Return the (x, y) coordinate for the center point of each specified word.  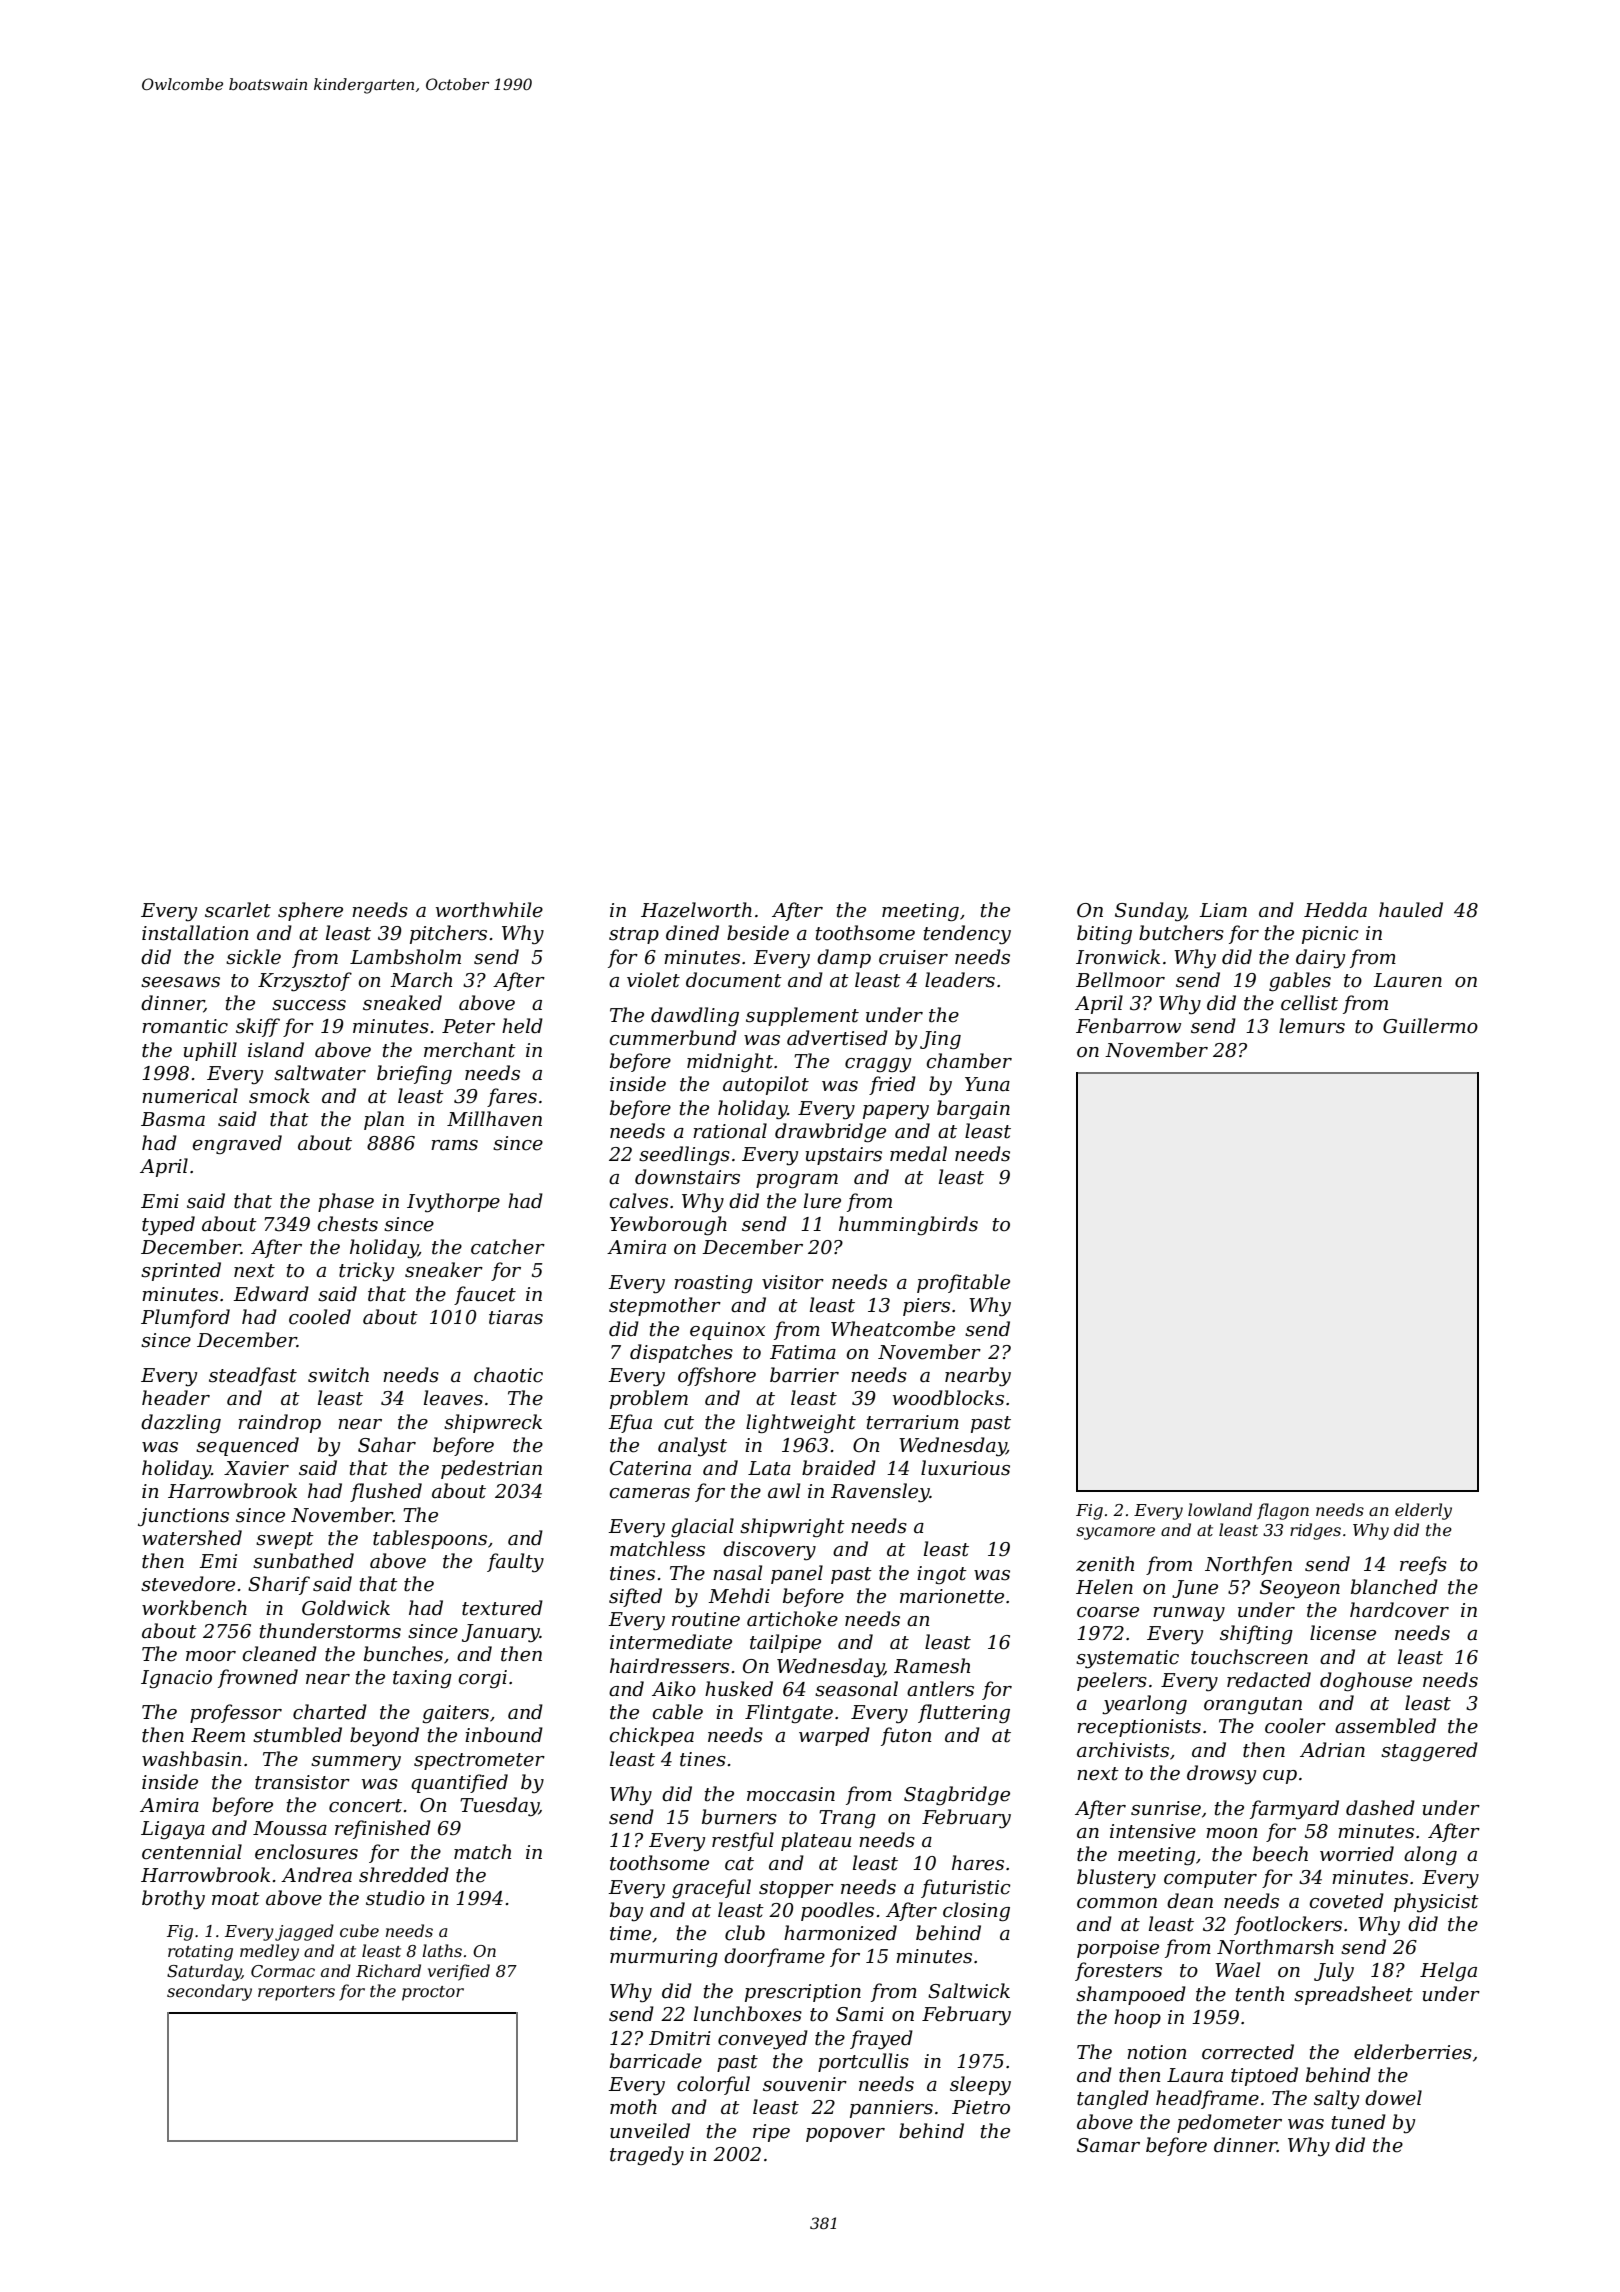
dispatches (681, 1353)
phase (346, 1202)
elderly (1423, 1511)
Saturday (204, 1972)
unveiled (650, 2131)
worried (1357, 1854)
